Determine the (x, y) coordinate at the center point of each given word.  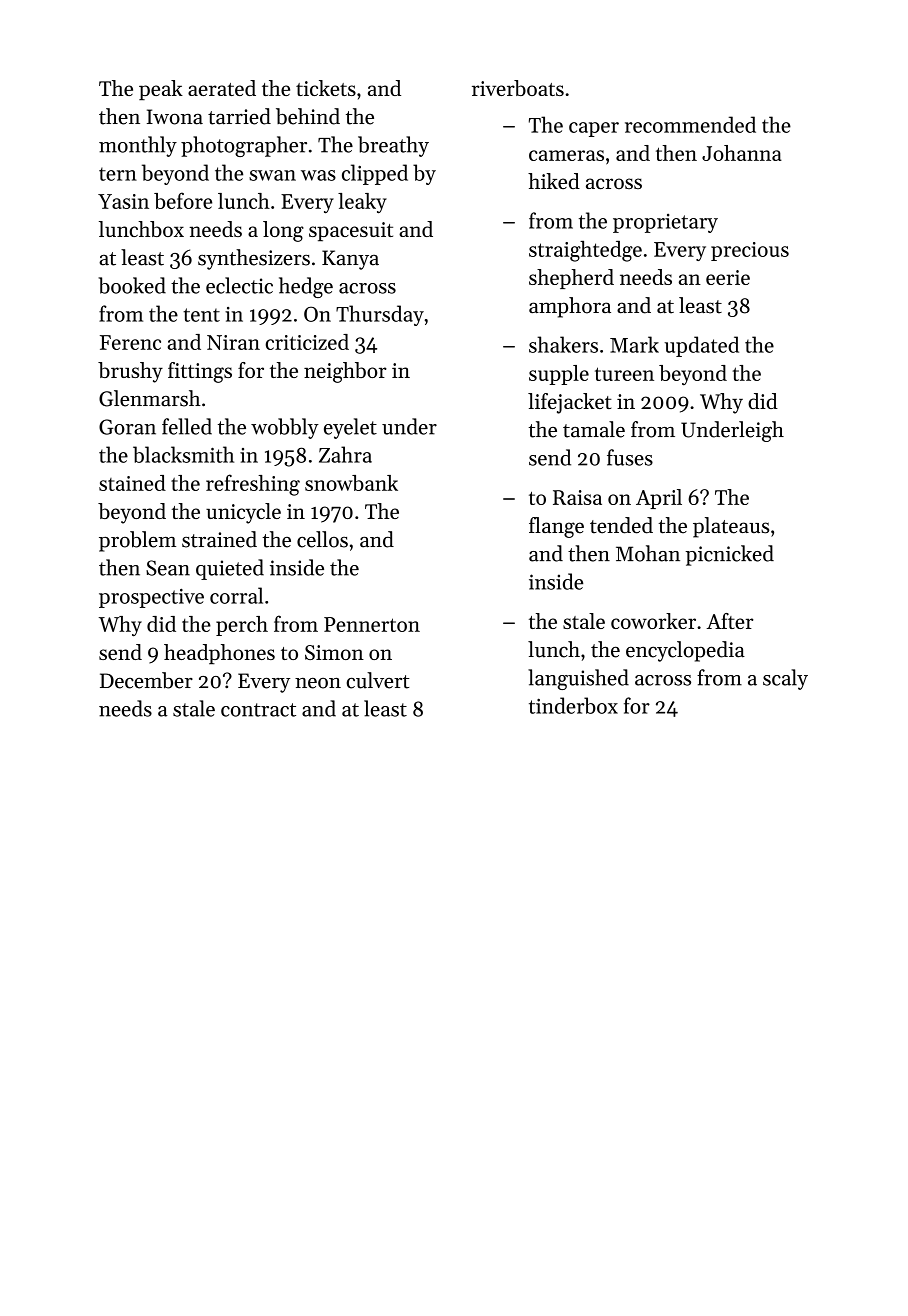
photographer (244, 146)
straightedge (585, 251)
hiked (554, 181)
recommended (690, 124)
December (146, 680)
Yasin (123, 201)
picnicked (730, 555)
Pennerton (372, 624)
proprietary (665, 223)
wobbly (285, 428)
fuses (630, 457)
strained (219, 539)
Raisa (577, 497)
